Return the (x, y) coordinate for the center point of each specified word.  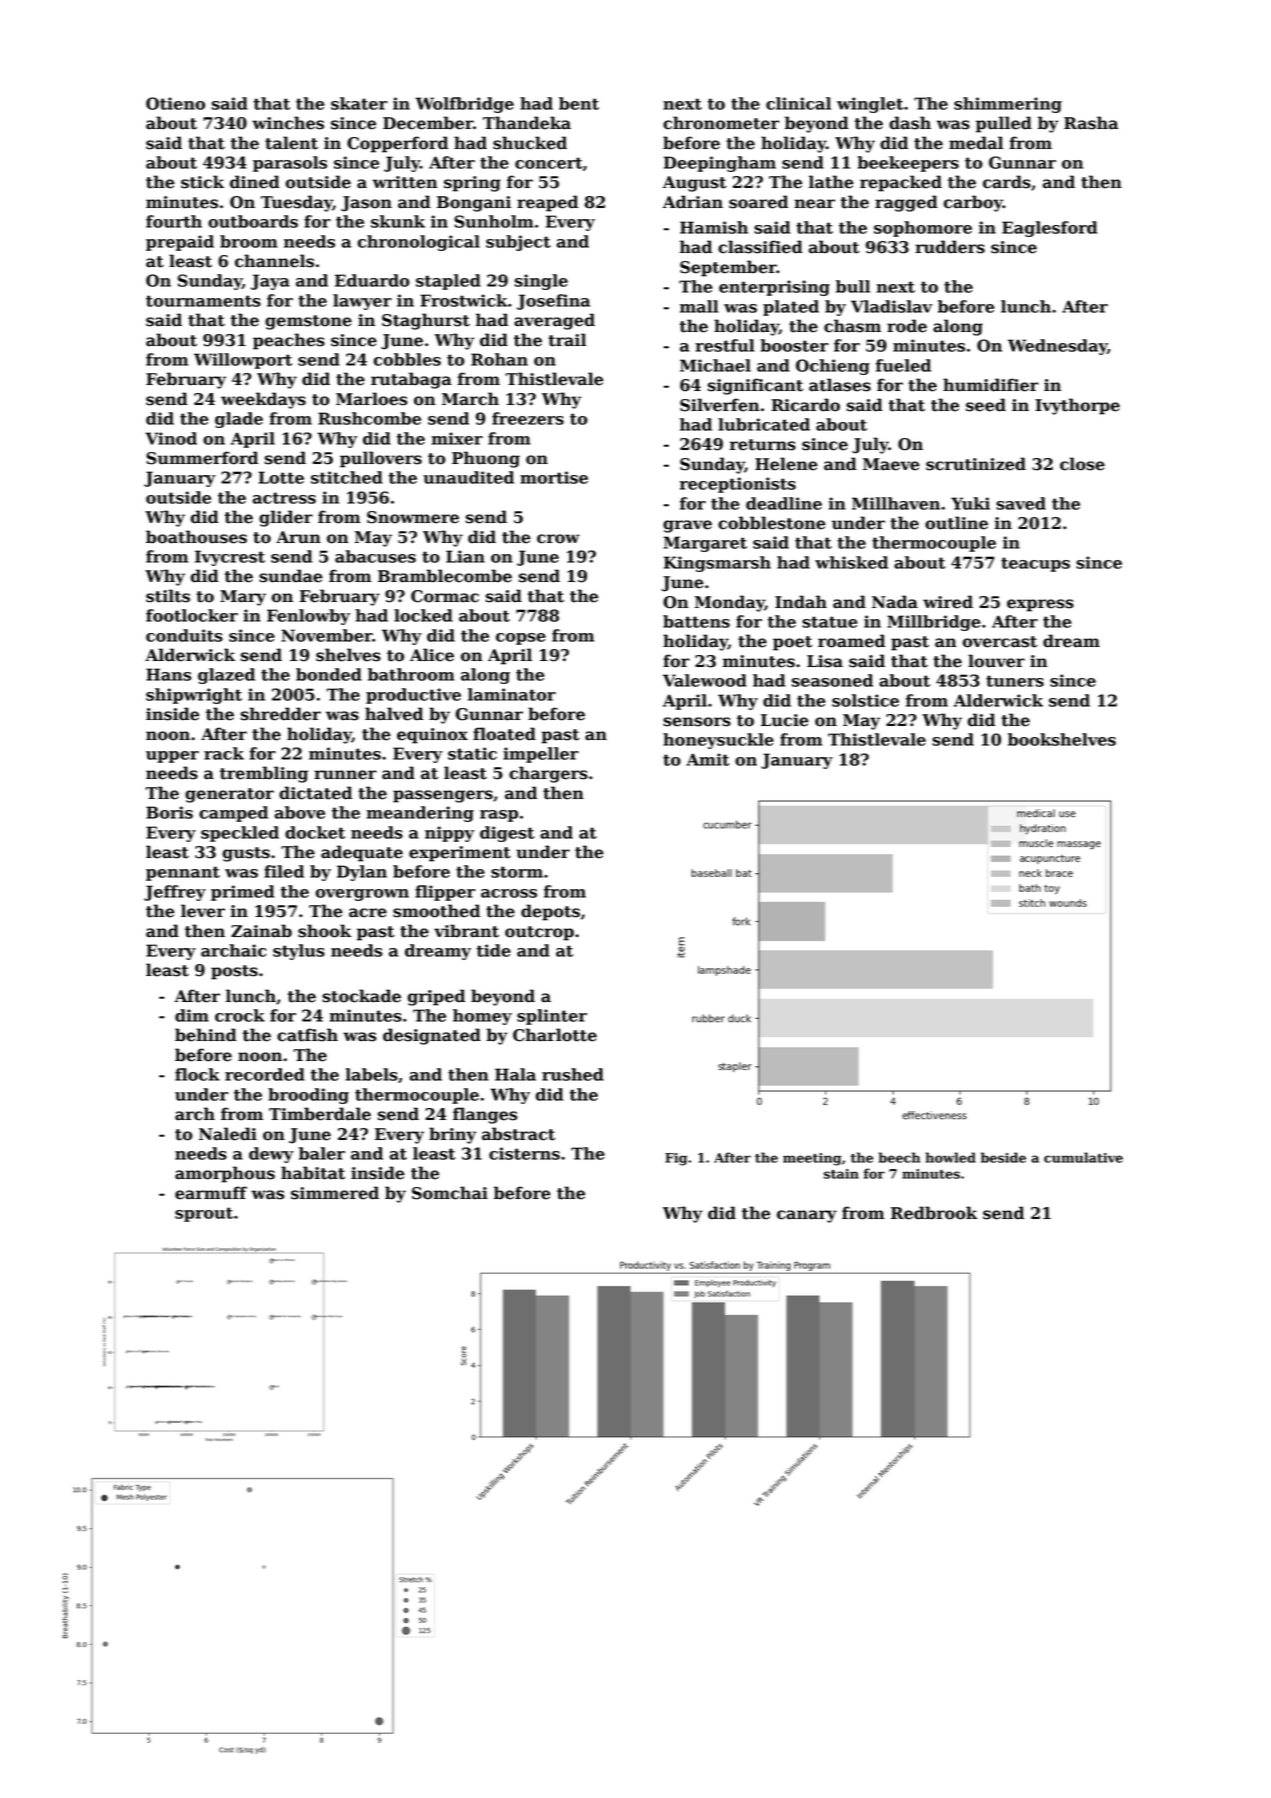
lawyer (362, 302)
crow (558, 539)
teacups (1035, 564)
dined (255, 182)
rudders (950, 247)
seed (986, 405)
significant (755, 386)
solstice (865, 700)
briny (452, 1135)
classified (760, 247)
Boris (169, 812)
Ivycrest (230, 558)
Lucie (785, 720)
